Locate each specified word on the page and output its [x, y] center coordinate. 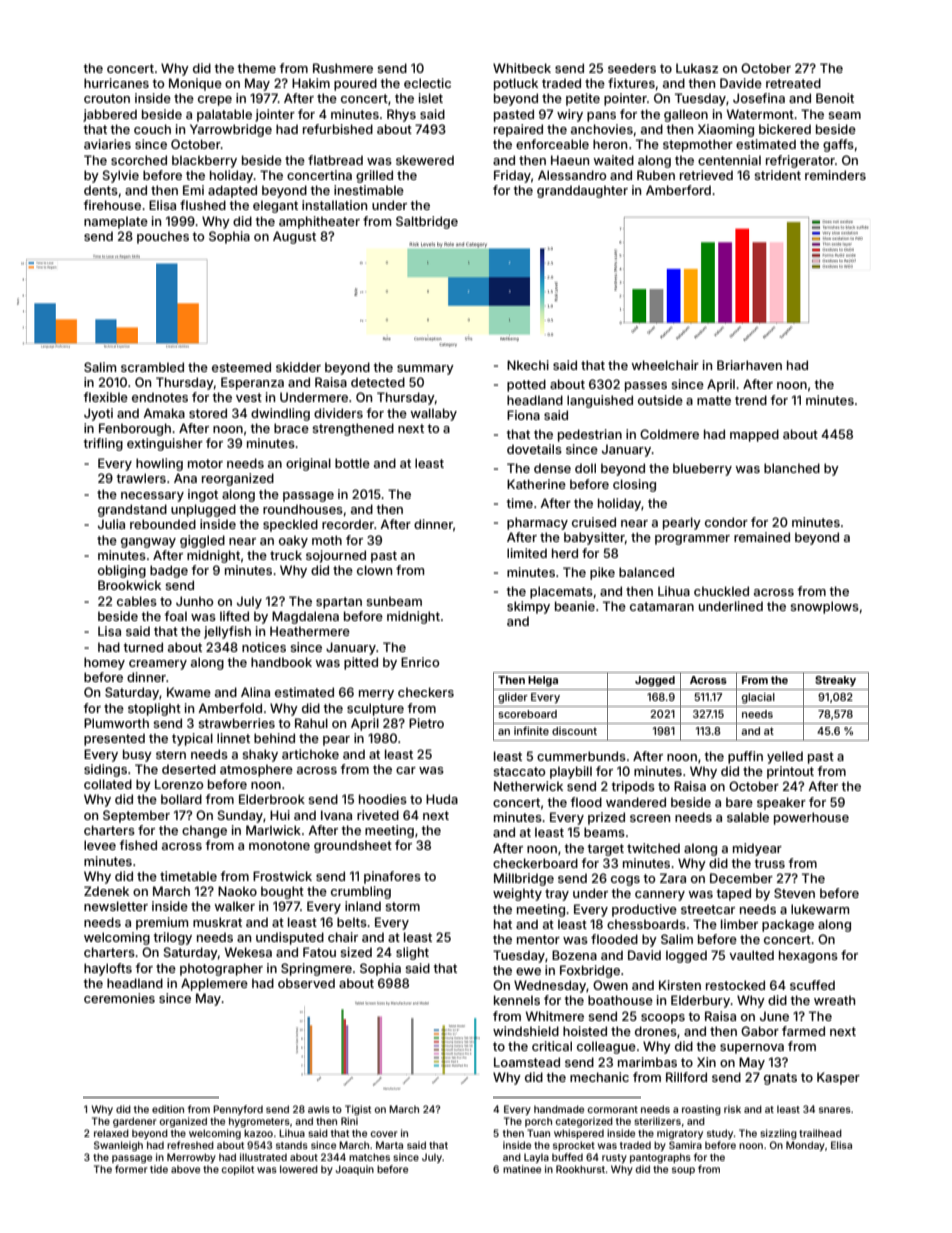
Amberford [678, 190]
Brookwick [129, 585]
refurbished [338, 129]
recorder [348, 524]
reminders [835, 175]
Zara [673, 878]
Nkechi [528, 365]
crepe [215, 101]
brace [291, 428]
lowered [299, 1169]
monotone [279, 845]
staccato [519, 771]
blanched [792, 468]
